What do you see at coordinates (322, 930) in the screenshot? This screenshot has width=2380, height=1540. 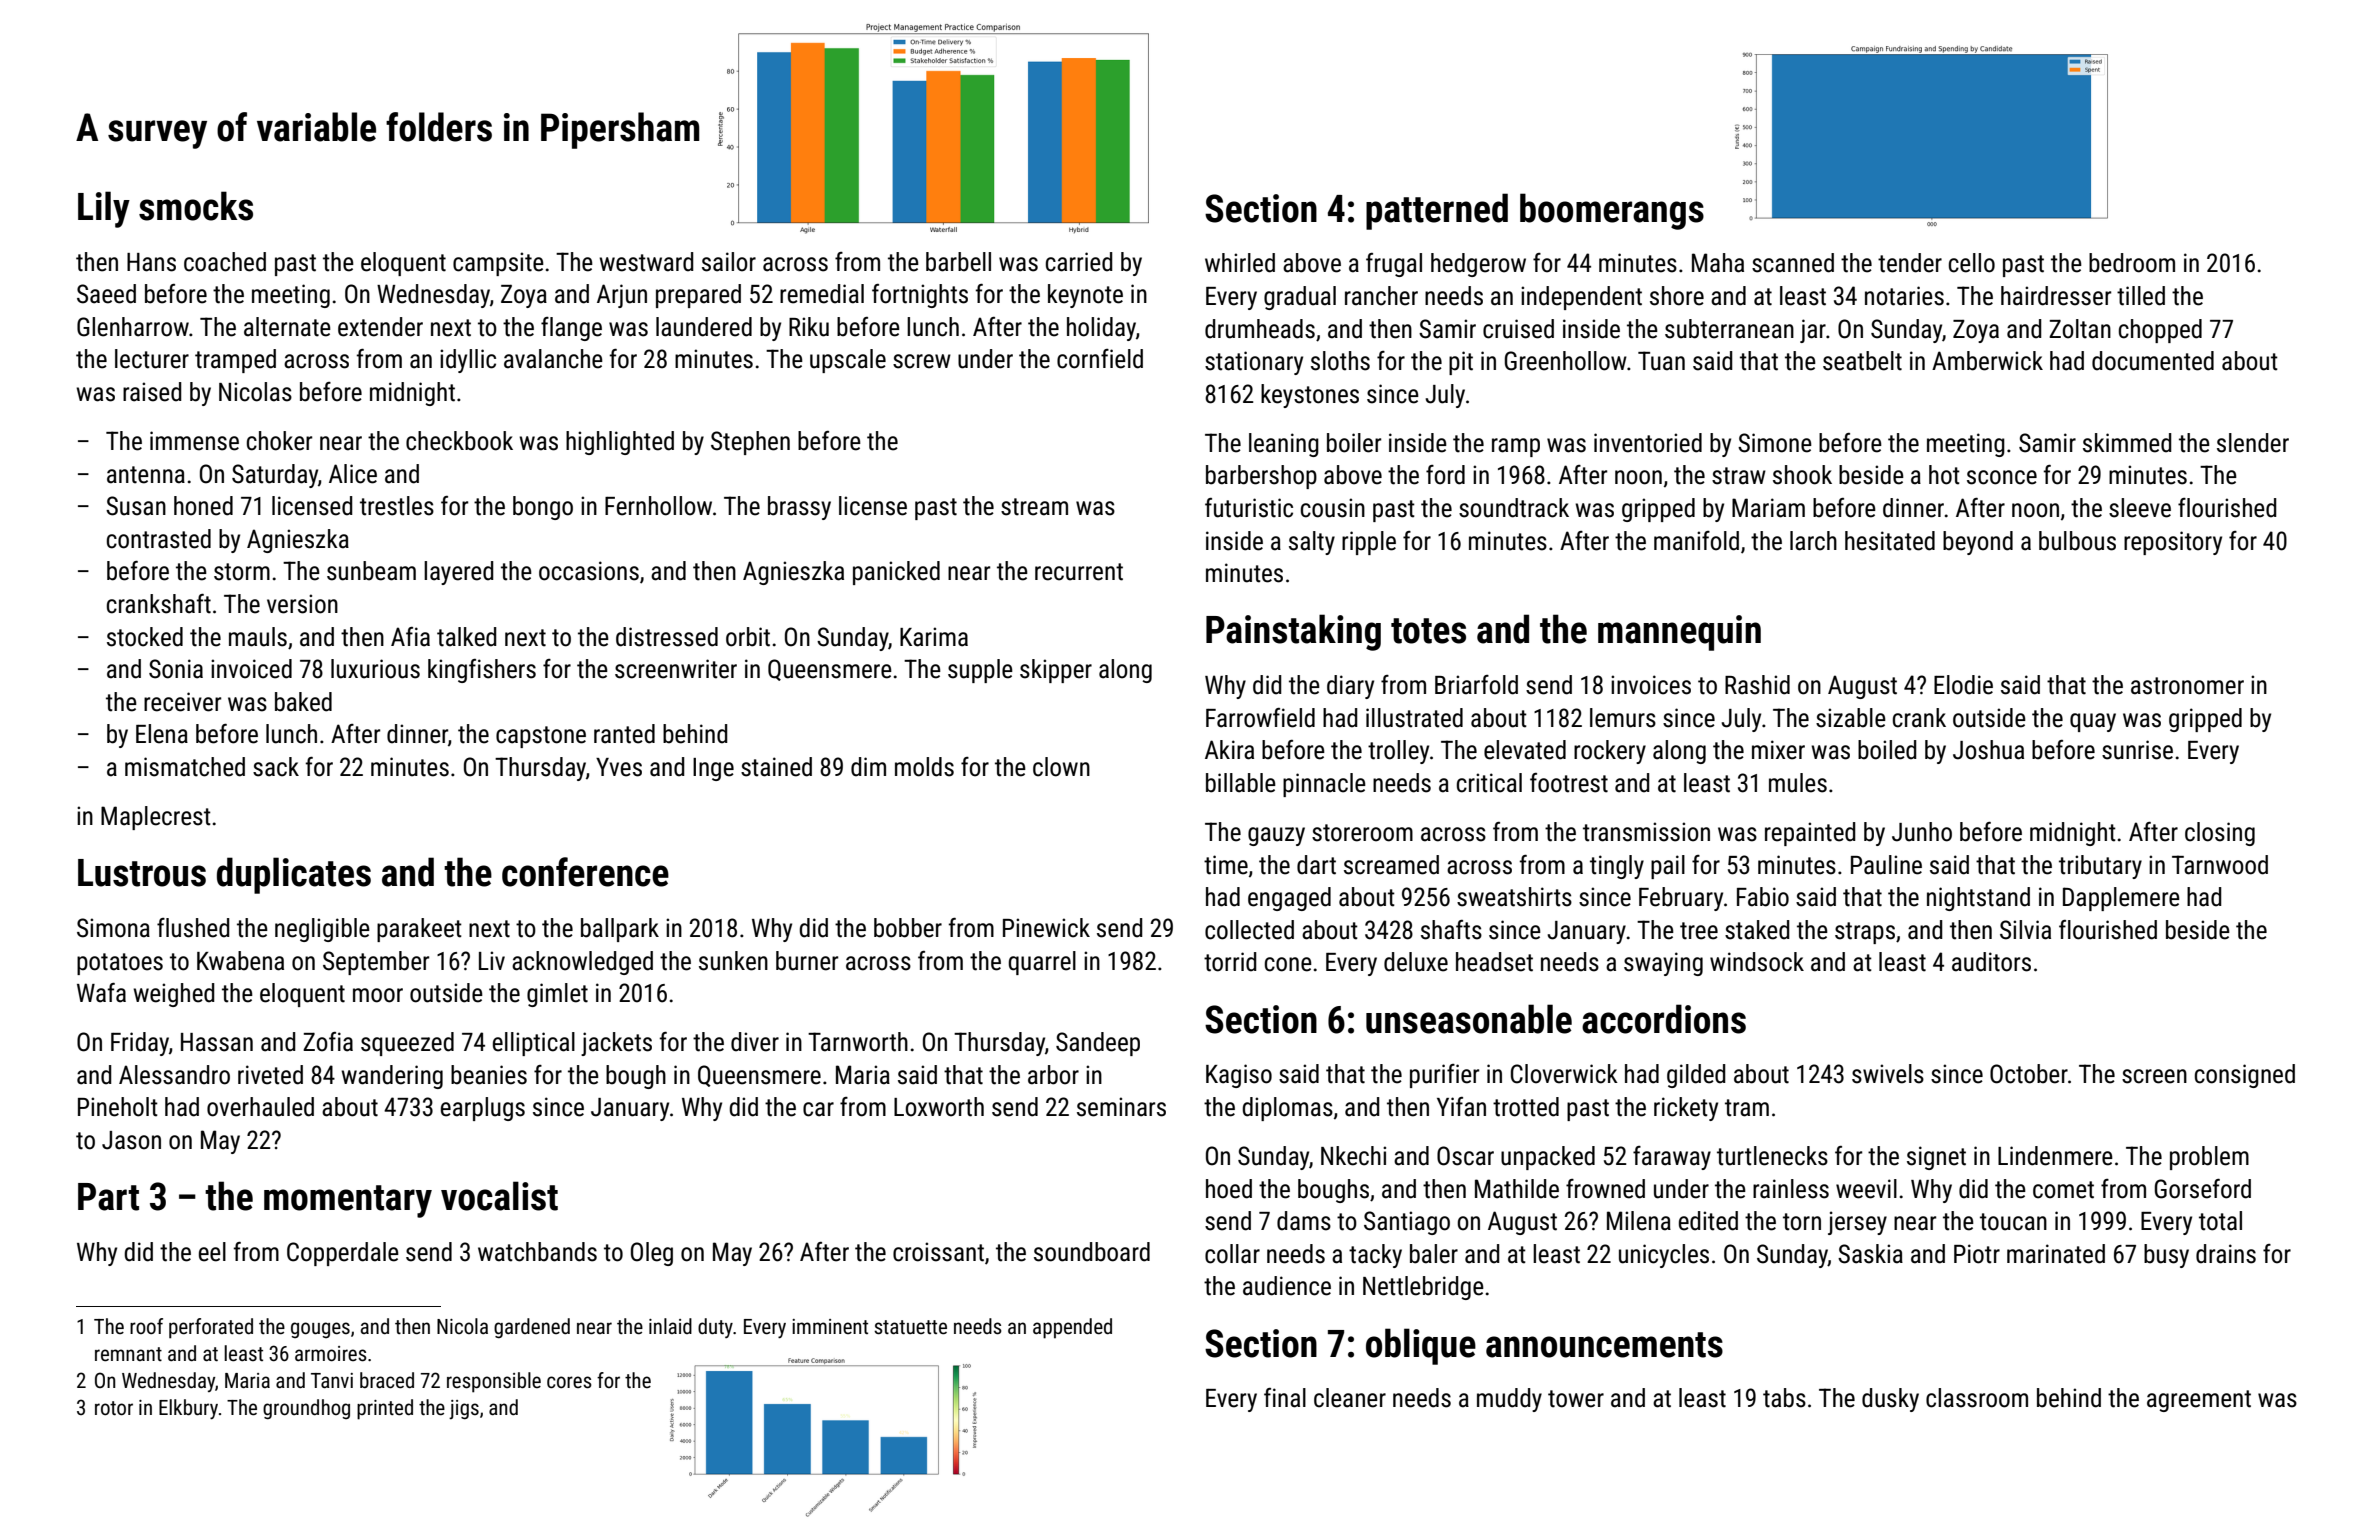 I see `negligible` at bounding box center [322, 930].
